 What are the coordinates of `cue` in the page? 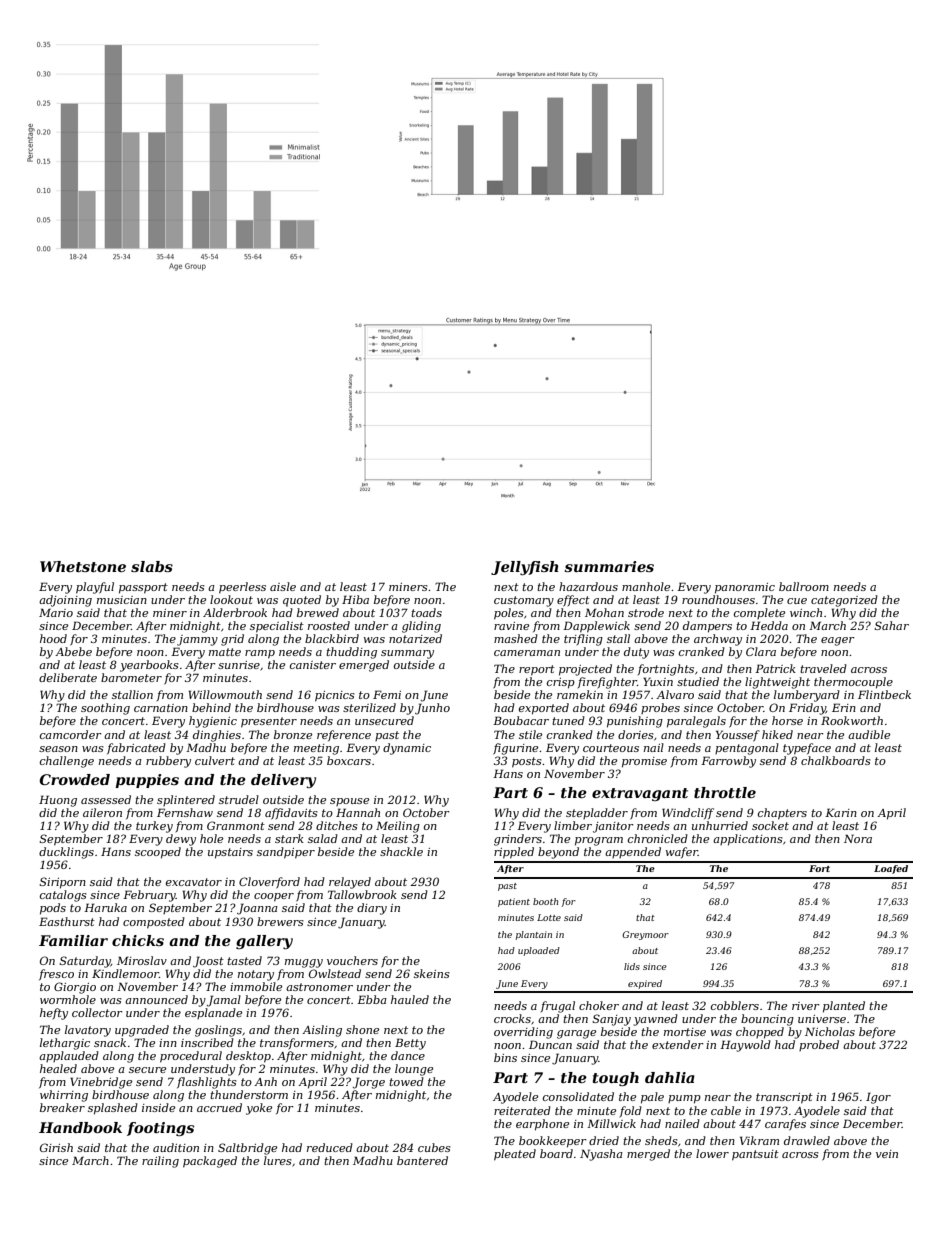 It's located at (797, 601).
